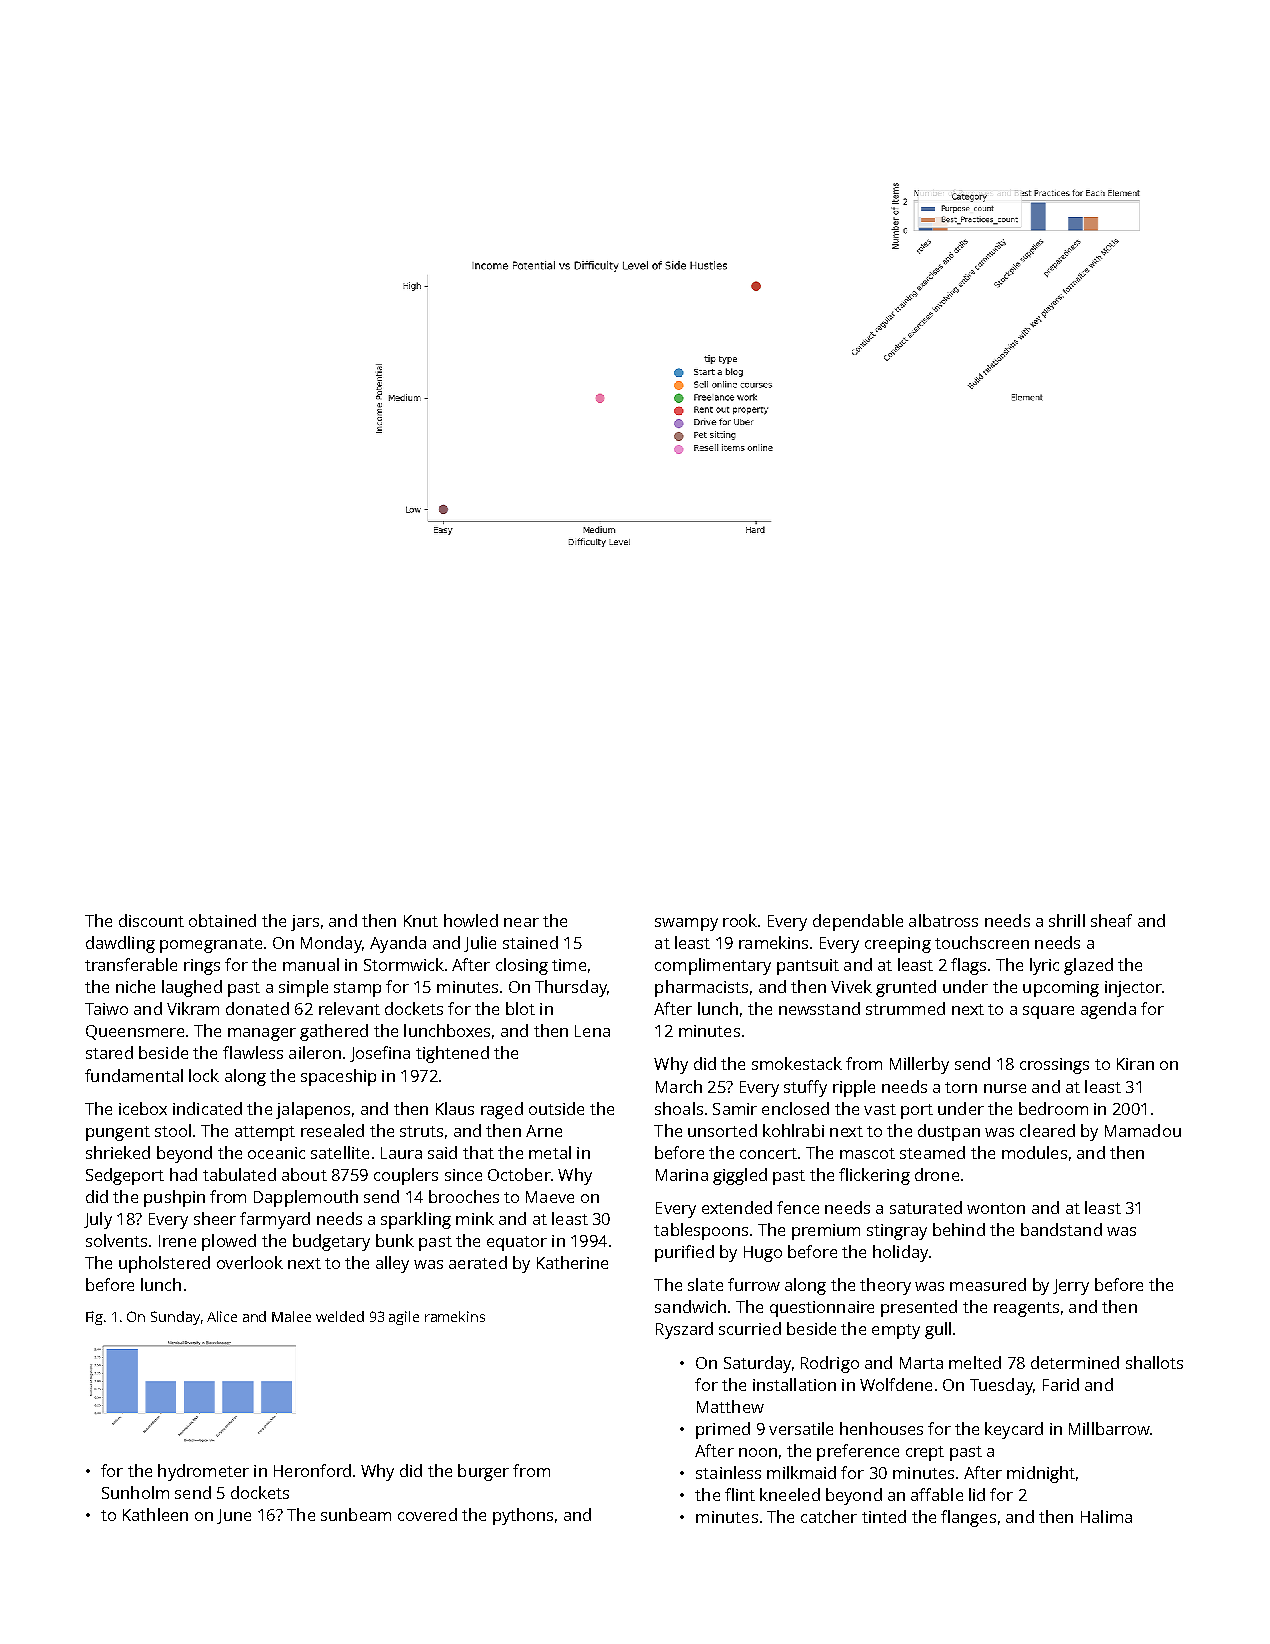 This screenshot has width=1270, height=1644. What do you see at coordinates (750, 1328) in the screenshot?
I see `scurried` at bounding box center [750, 1328].
